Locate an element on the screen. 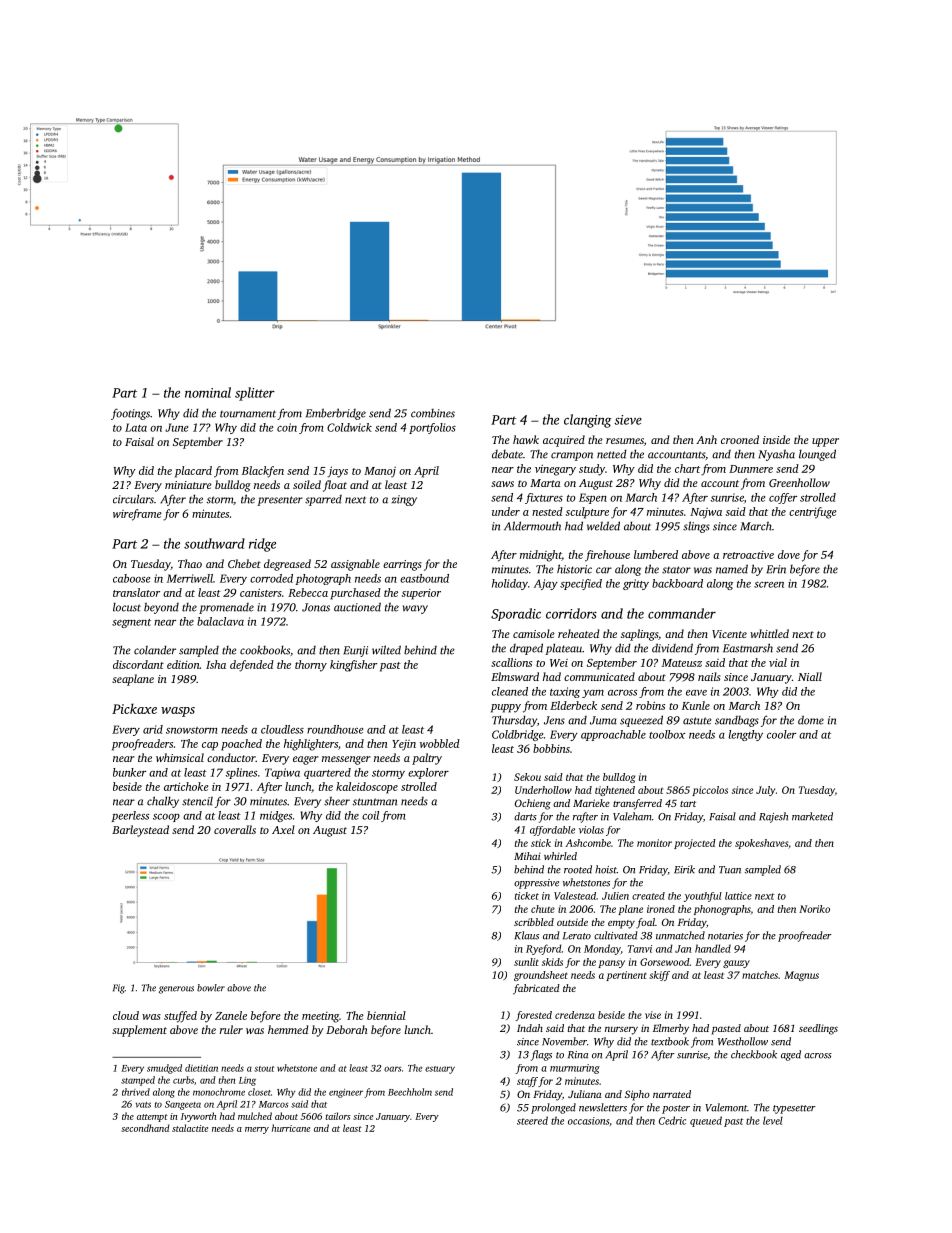 Image resolution: width=952 pixels, height=1233 pixels. footings is located at coordinates (130, 414).
